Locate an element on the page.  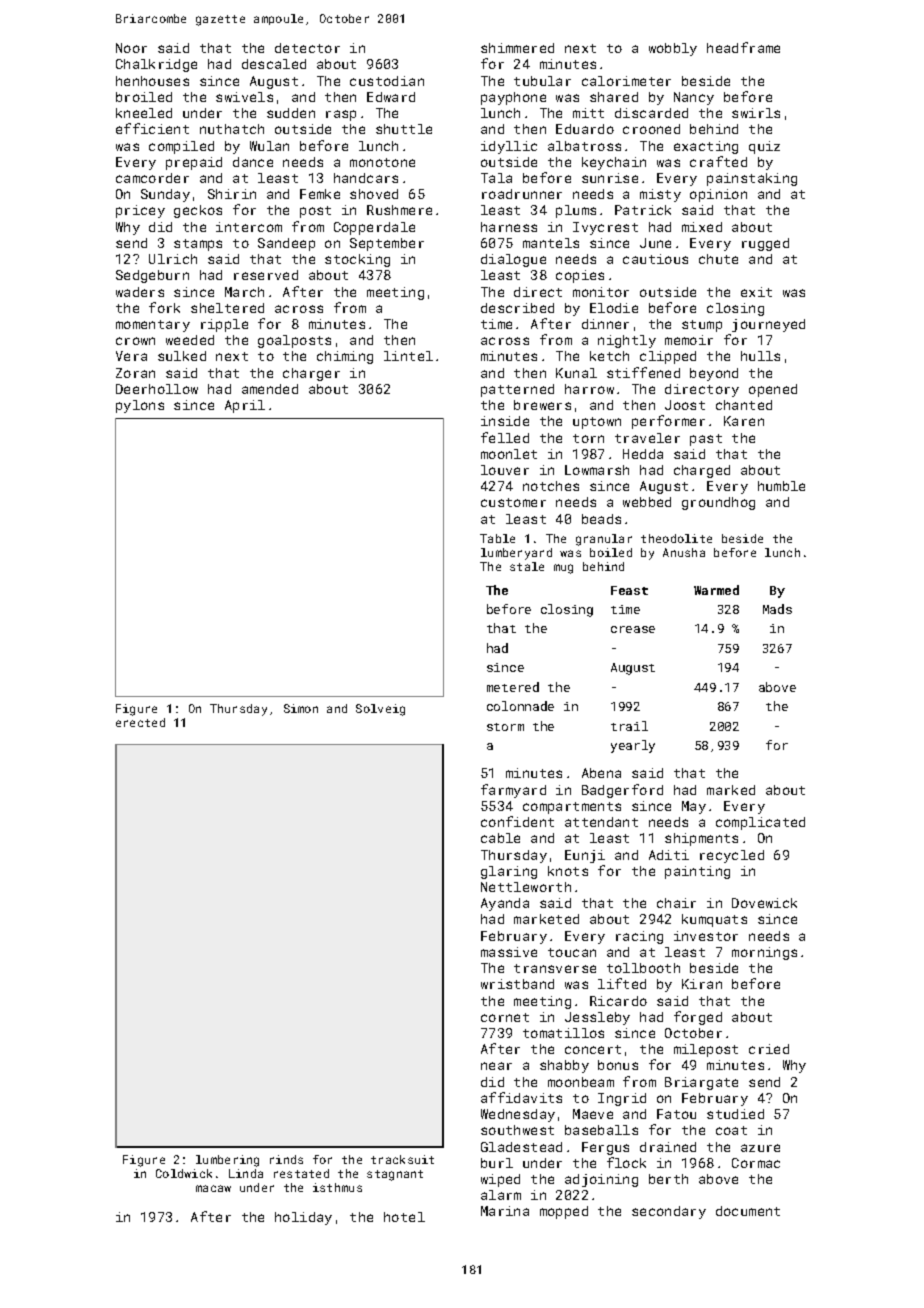
Simon is located at coordinates (301, 708).
